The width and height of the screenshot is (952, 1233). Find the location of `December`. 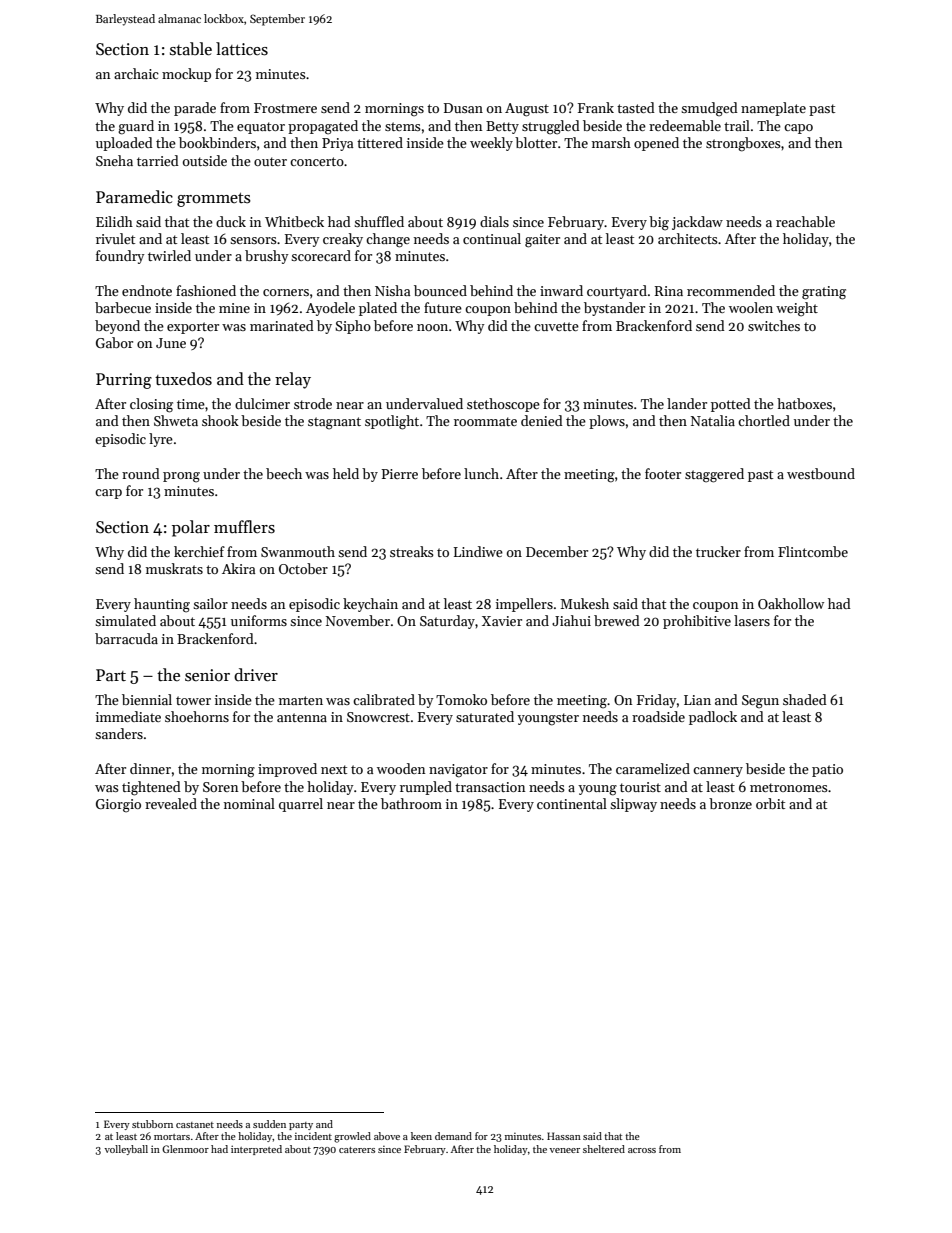

December is located at coordinates (557, 551).
